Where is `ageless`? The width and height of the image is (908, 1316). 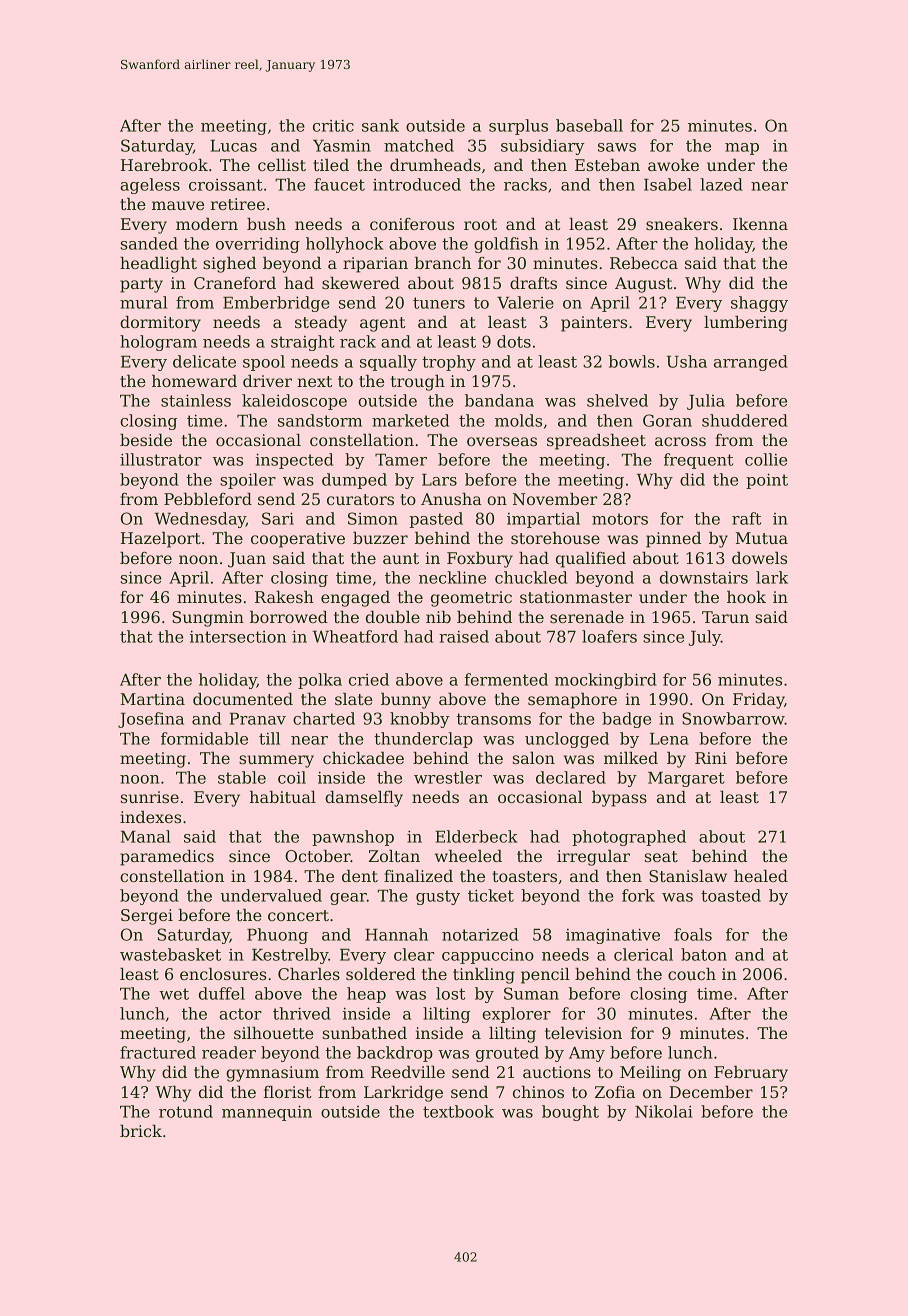
ageless is located at coordinates (150, 186).
